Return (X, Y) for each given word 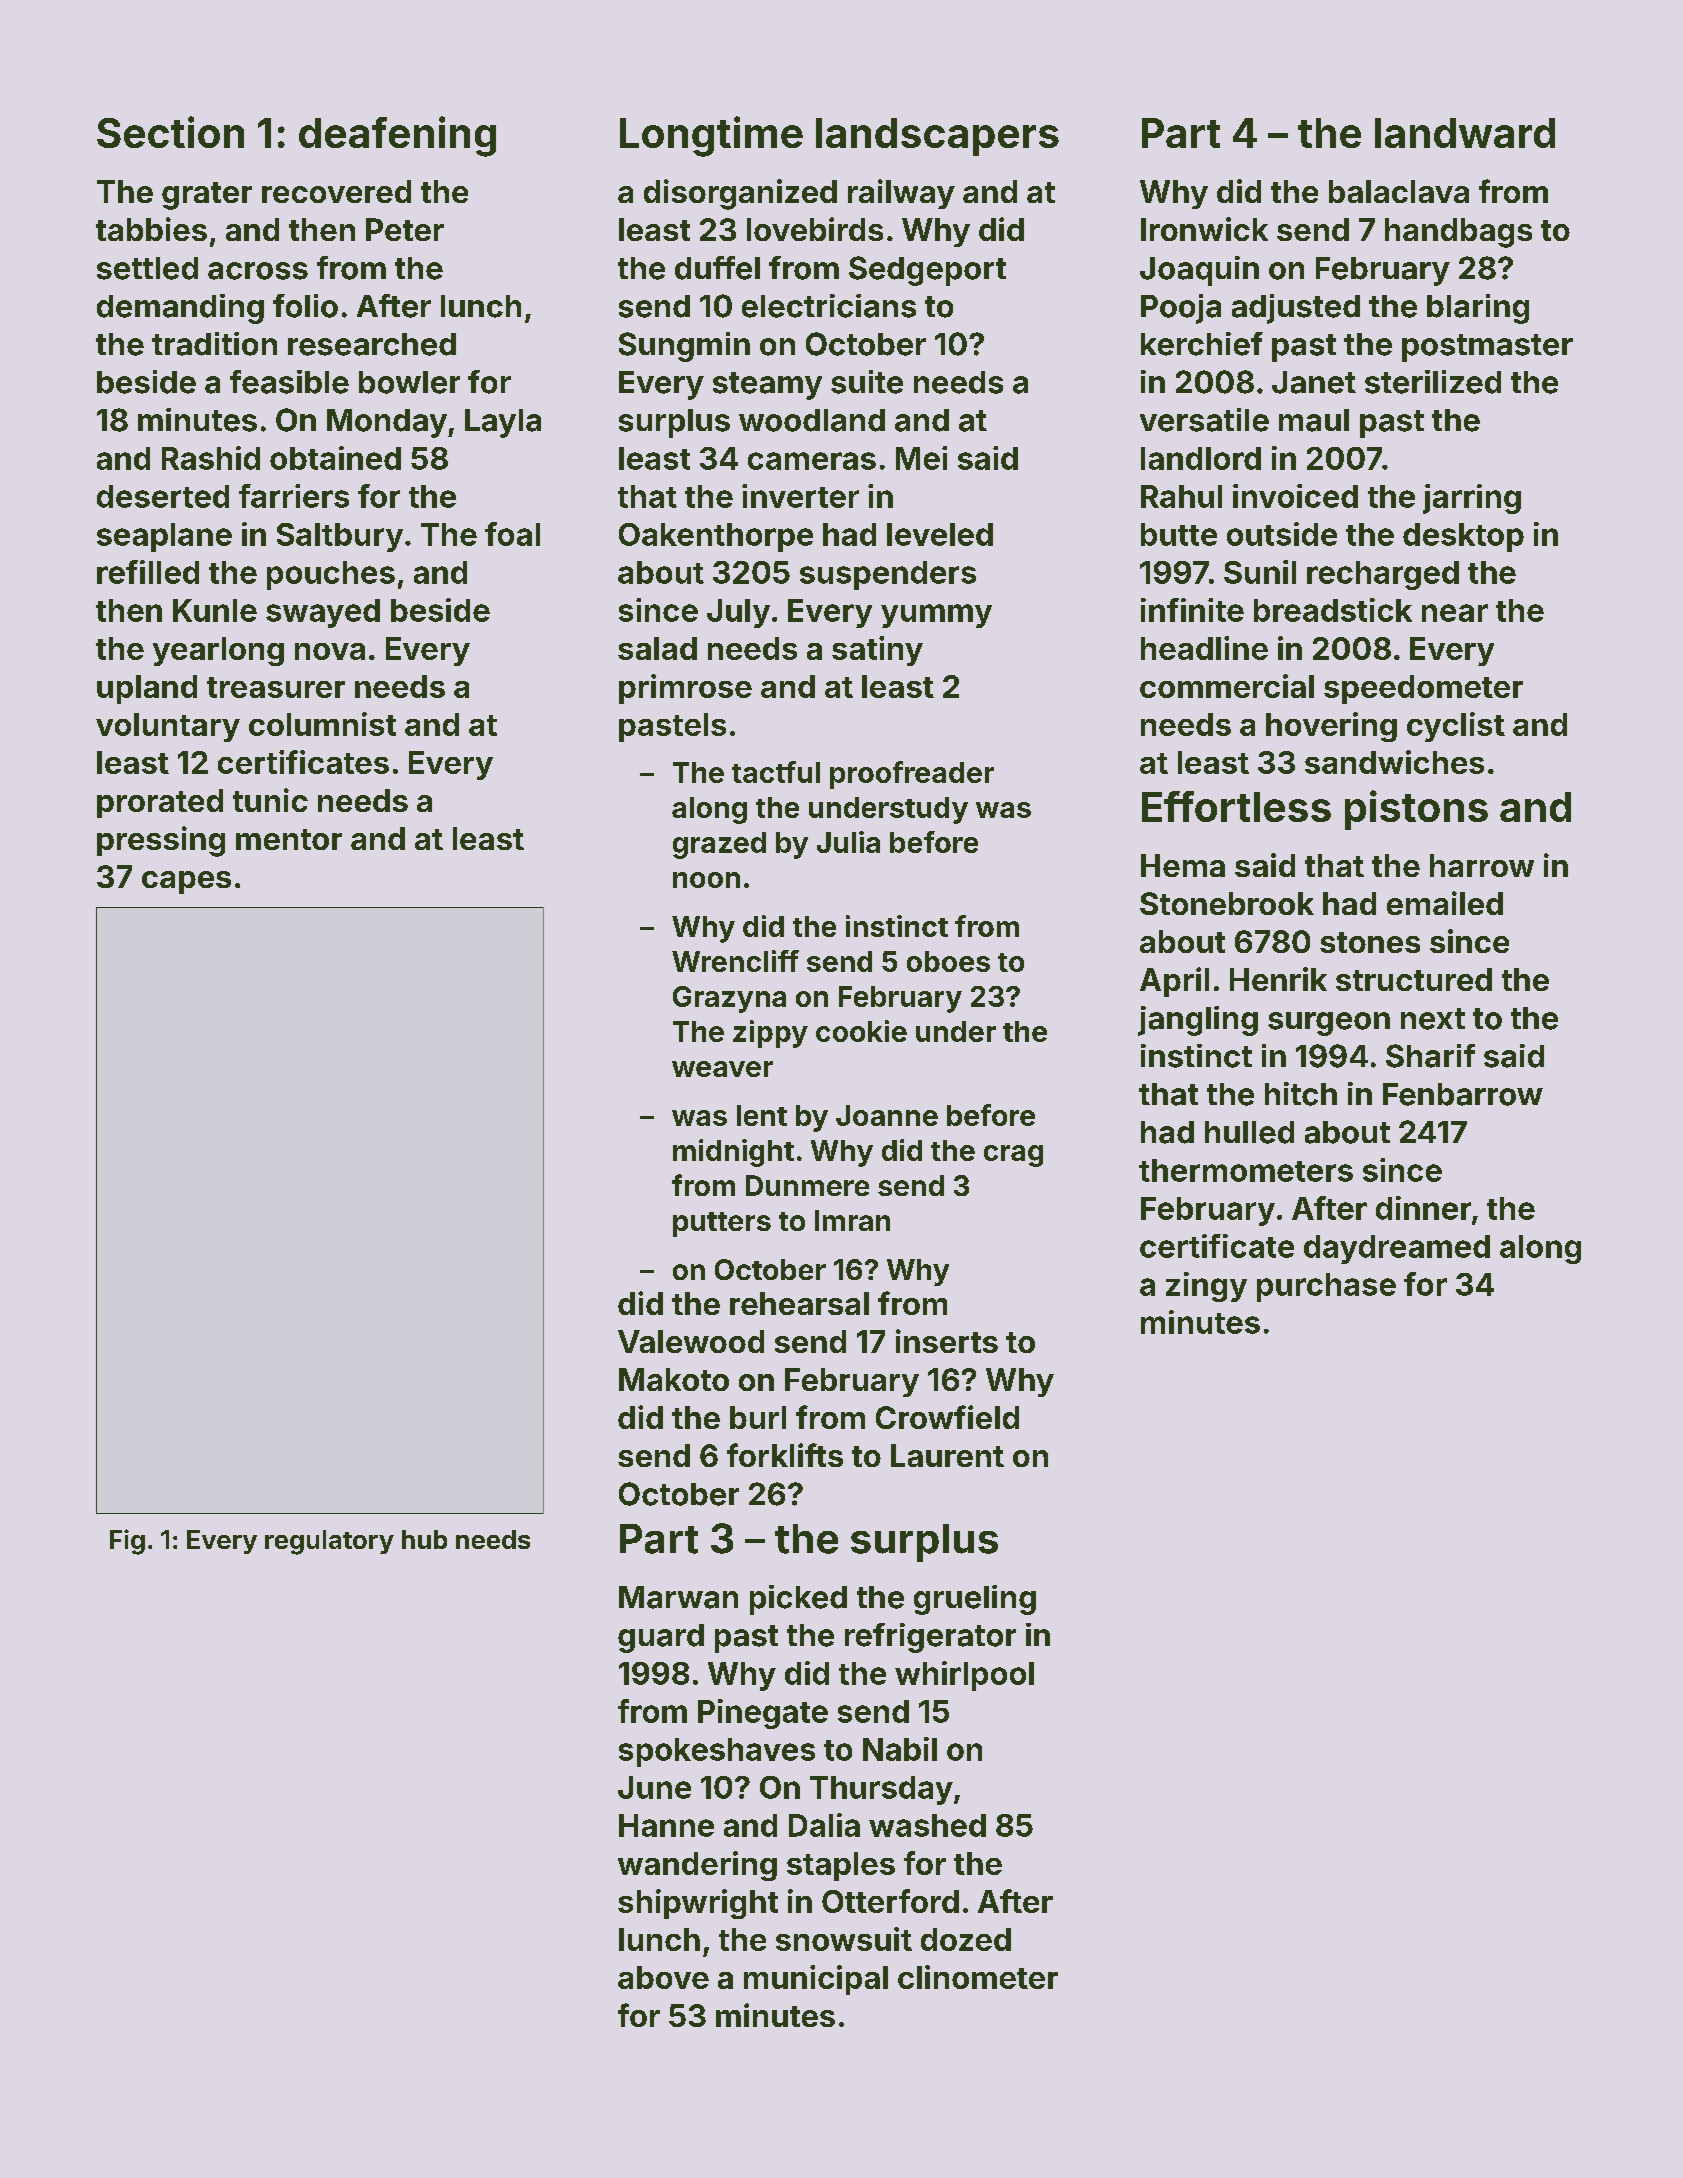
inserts (947, 1341)
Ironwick (1204, 229)
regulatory (329, 1542)
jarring (1472, 499)
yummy (936, 616)
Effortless (1236, 806)
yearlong (218, 651)
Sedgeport (927, 271)
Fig (127, 1542)
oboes (948, 961)
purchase (1326, 1287)
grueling (975, 1600)
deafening (397, 136)
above (663, 1977)
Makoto (674, 1379)
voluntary (168, 727)
